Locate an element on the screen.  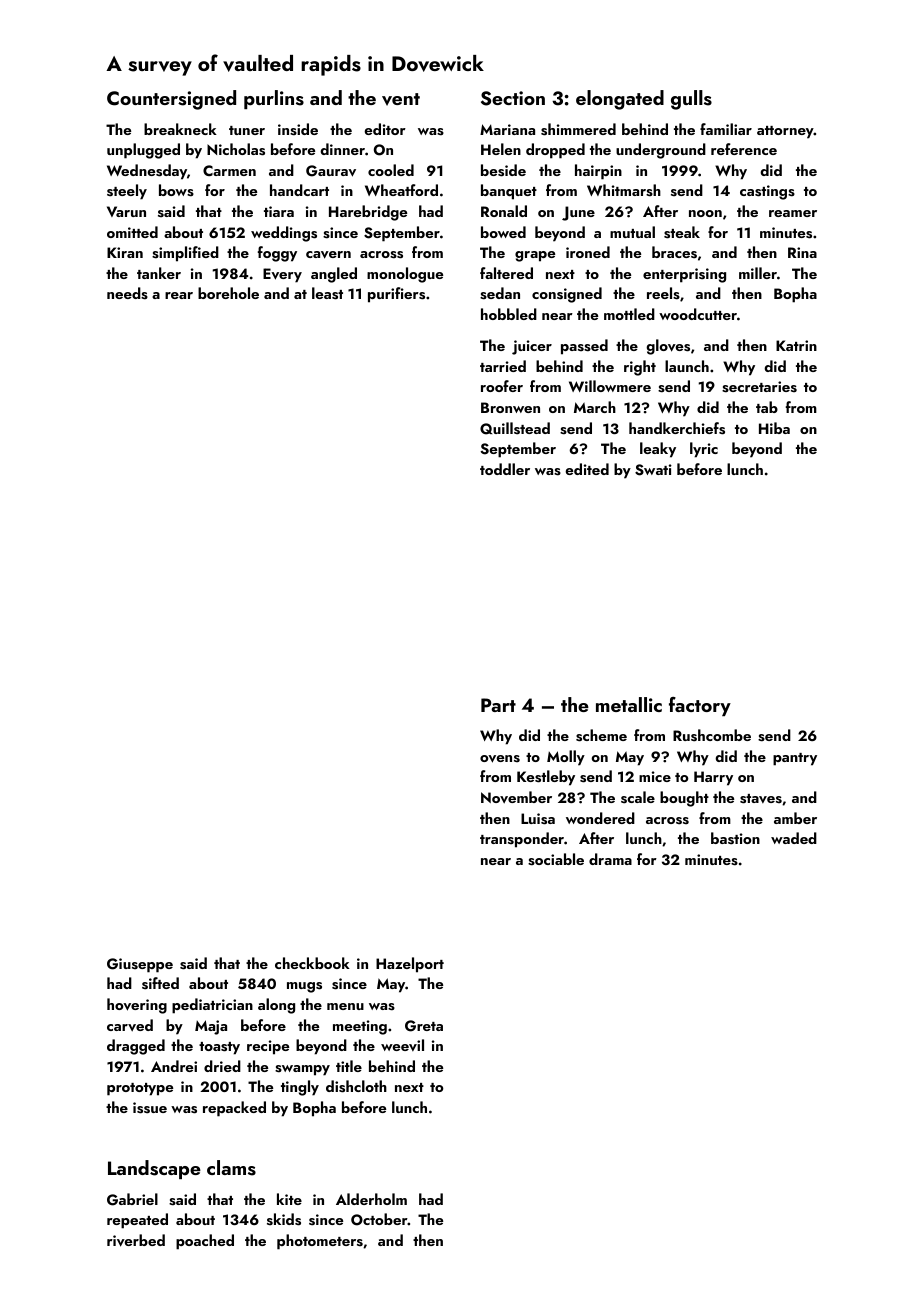
Swati is located at coordinates (653, 470).
